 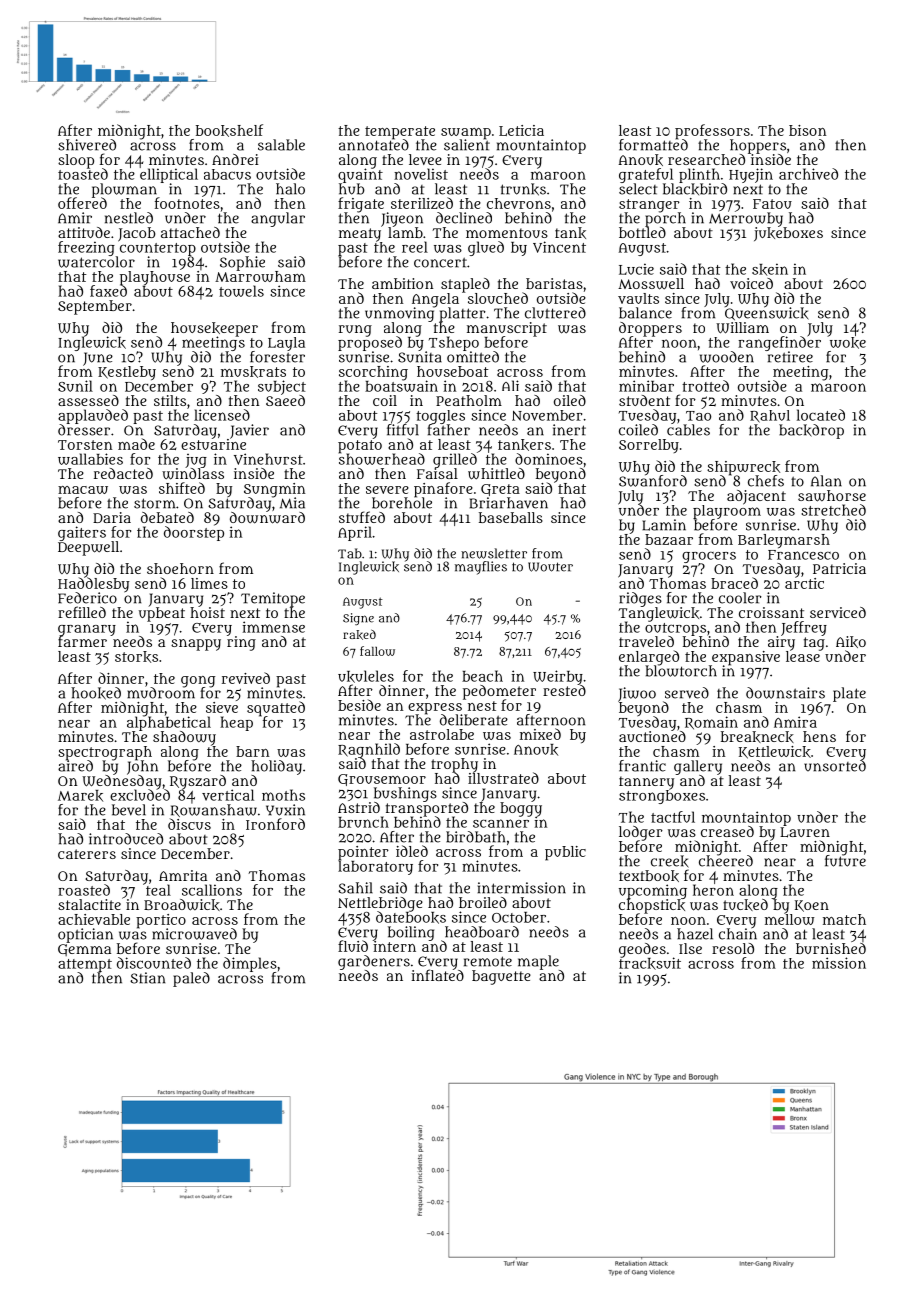 What do you see at coordinates (727, 357) in the page?
I see `wooden` at bounding box center [727, 357].
